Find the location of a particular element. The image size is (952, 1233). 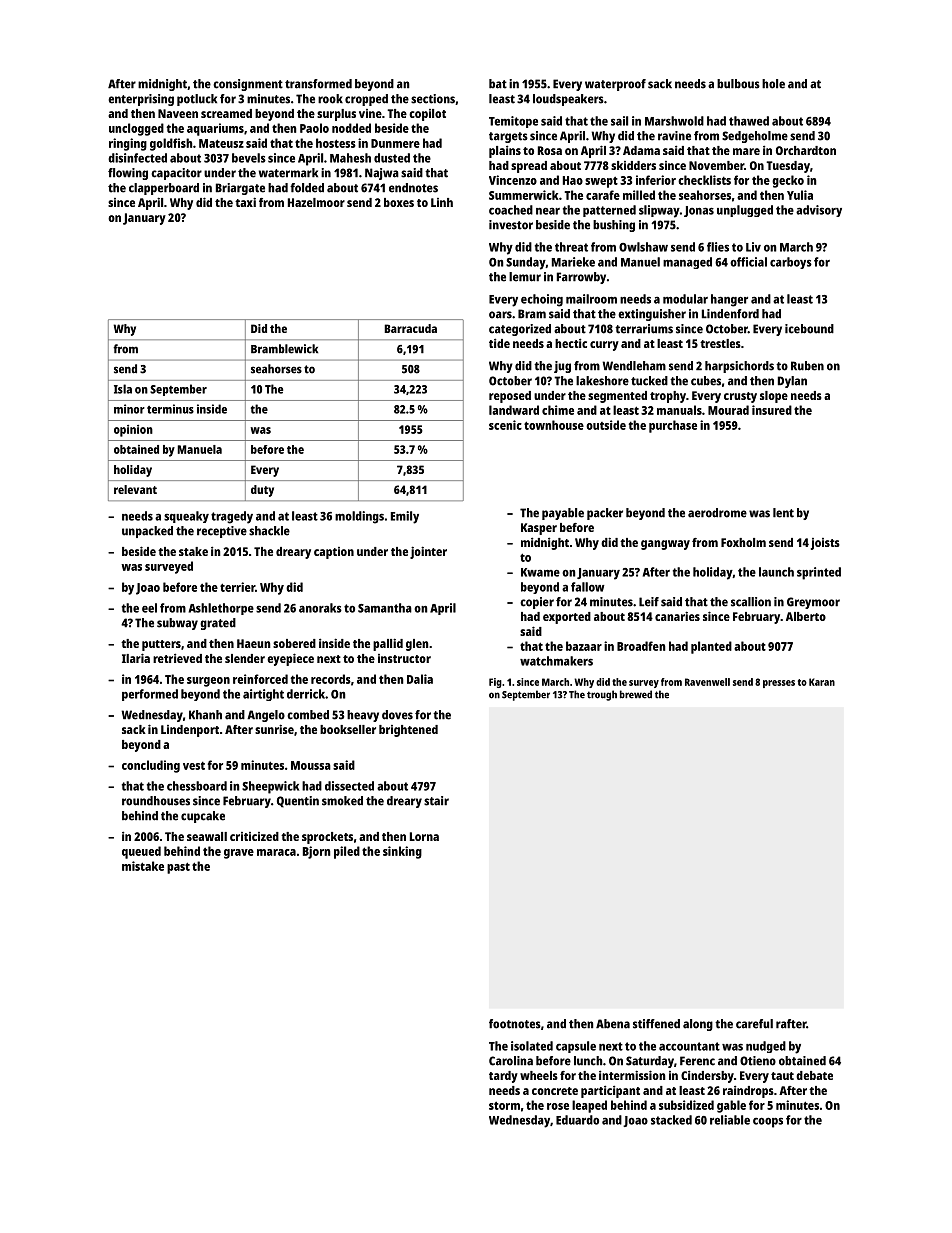

Sunday is located at coordinates (525, 263).
